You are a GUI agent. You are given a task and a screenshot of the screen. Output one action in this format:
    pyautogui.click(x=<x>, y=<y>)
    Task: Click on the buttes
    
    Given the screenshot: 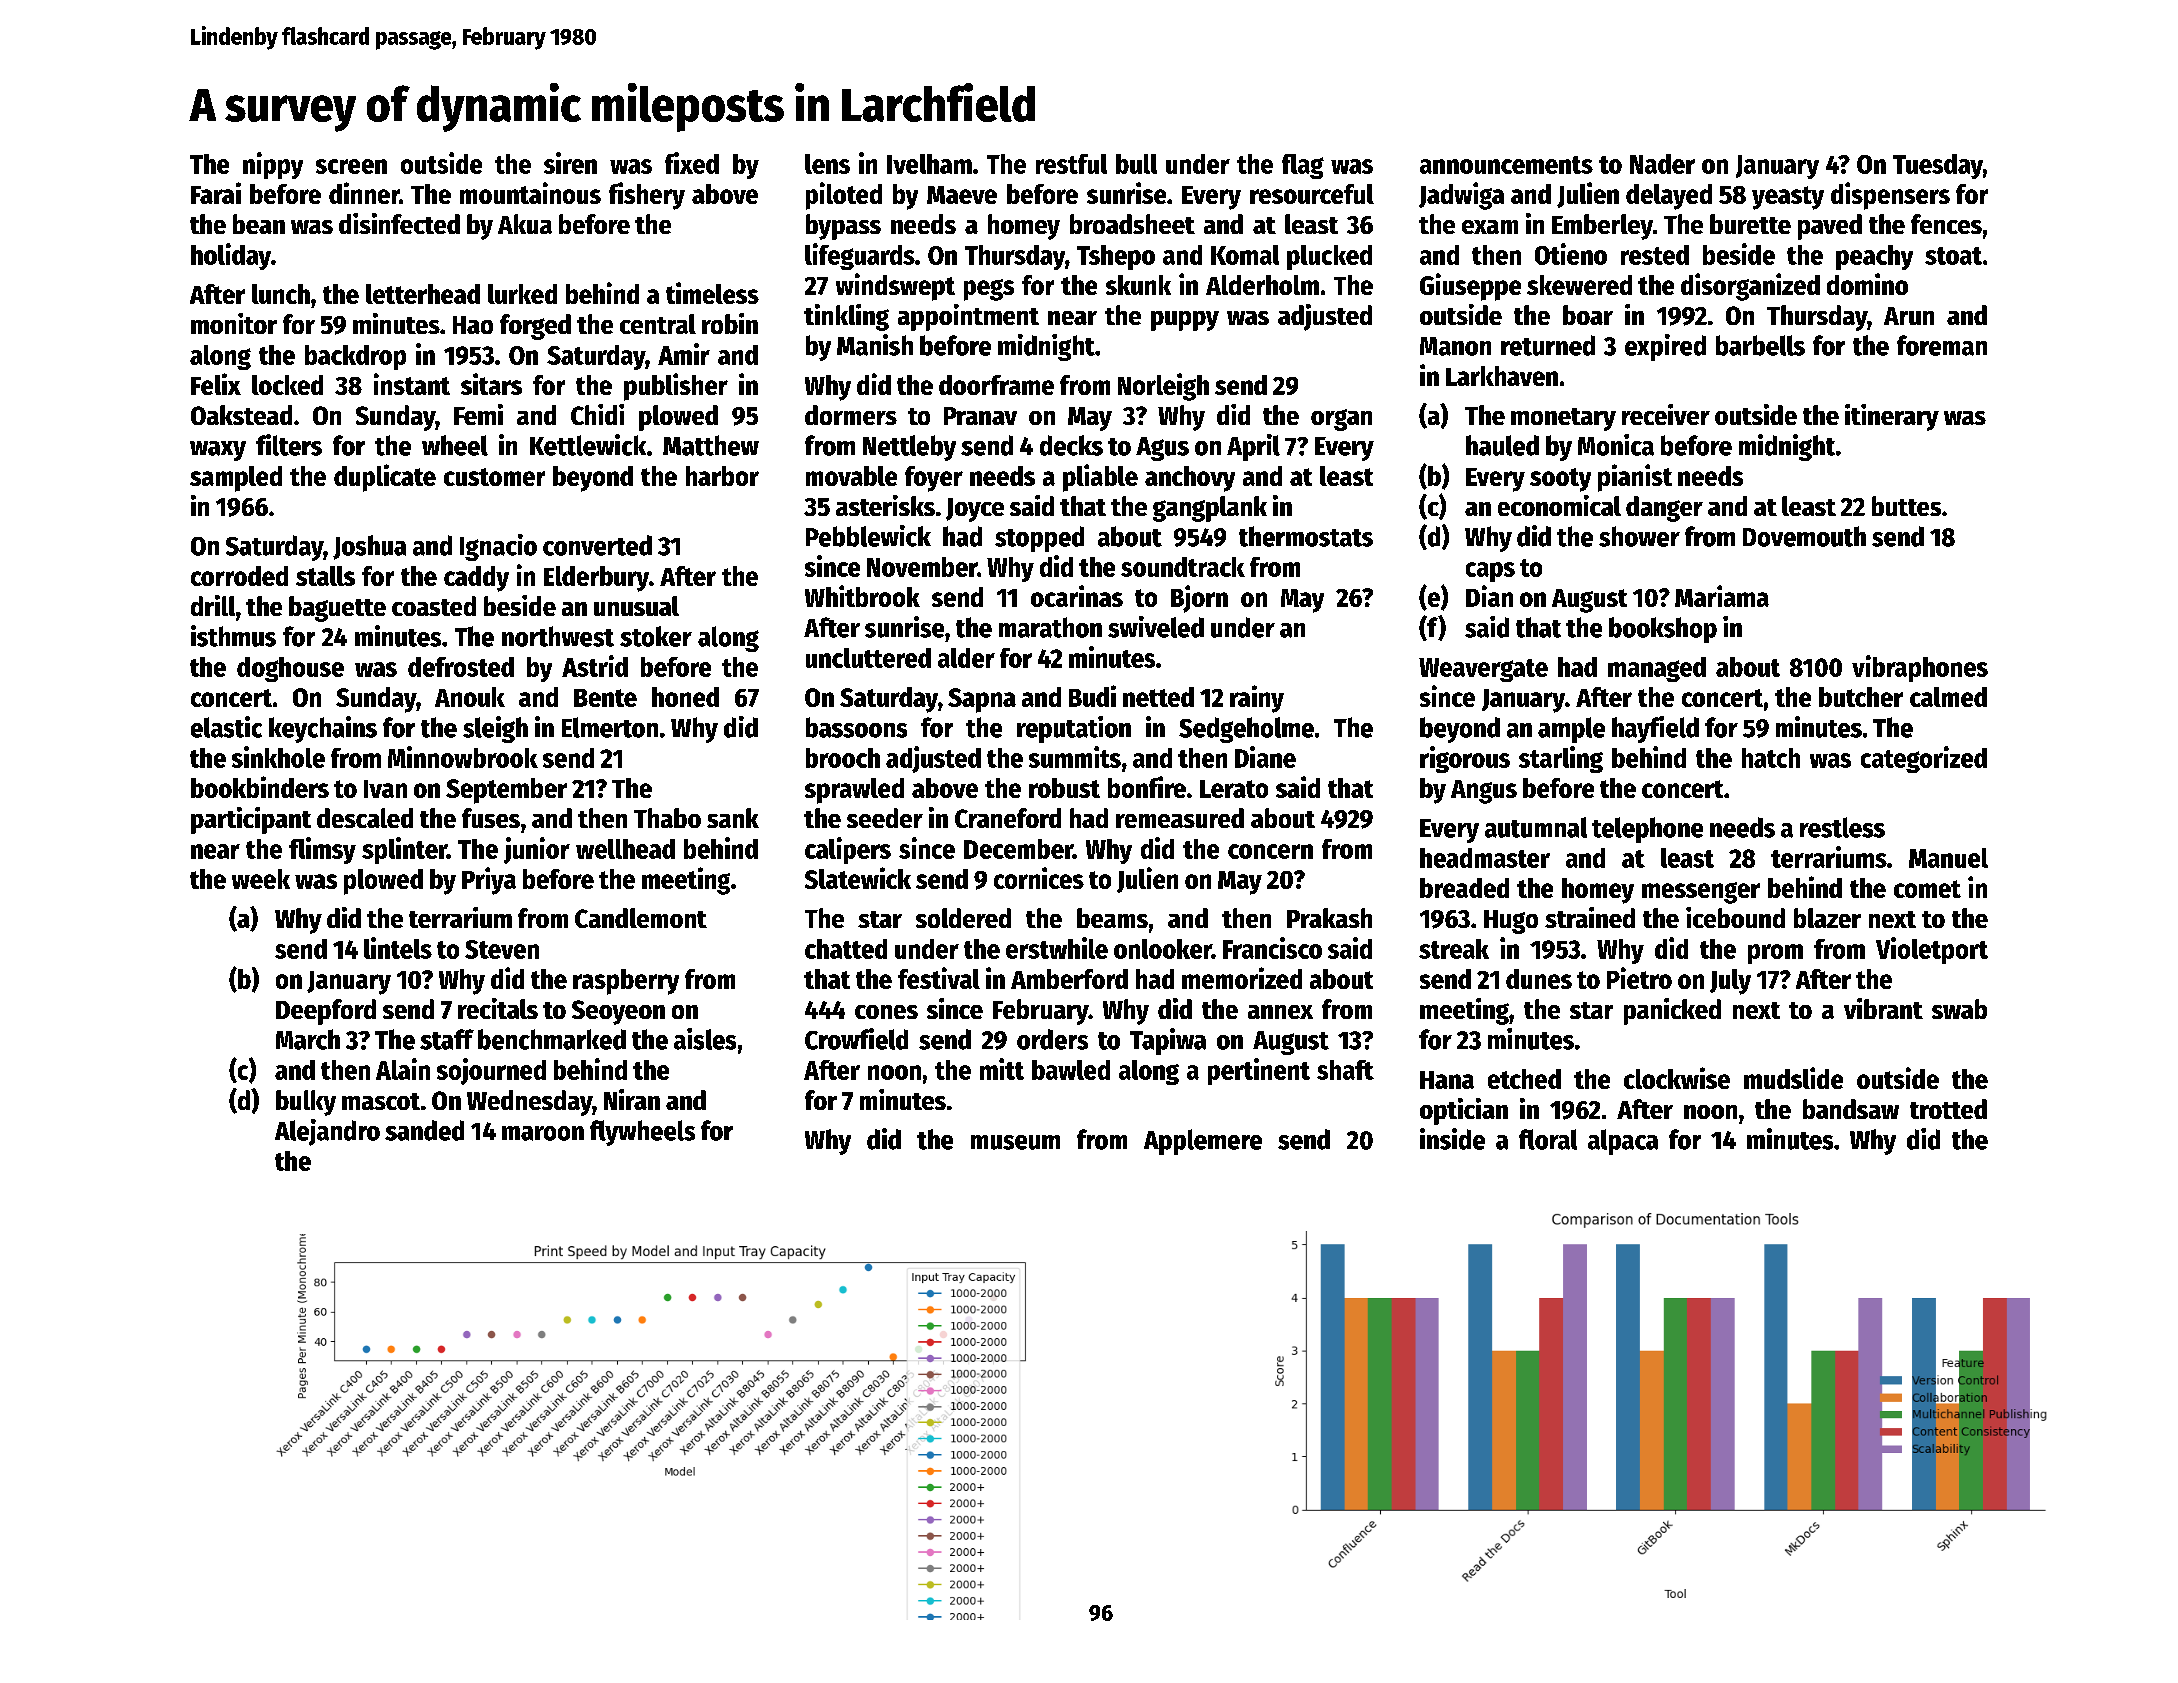 What is the action you would take?
    pyautogui.click(x=1906, y=506)
